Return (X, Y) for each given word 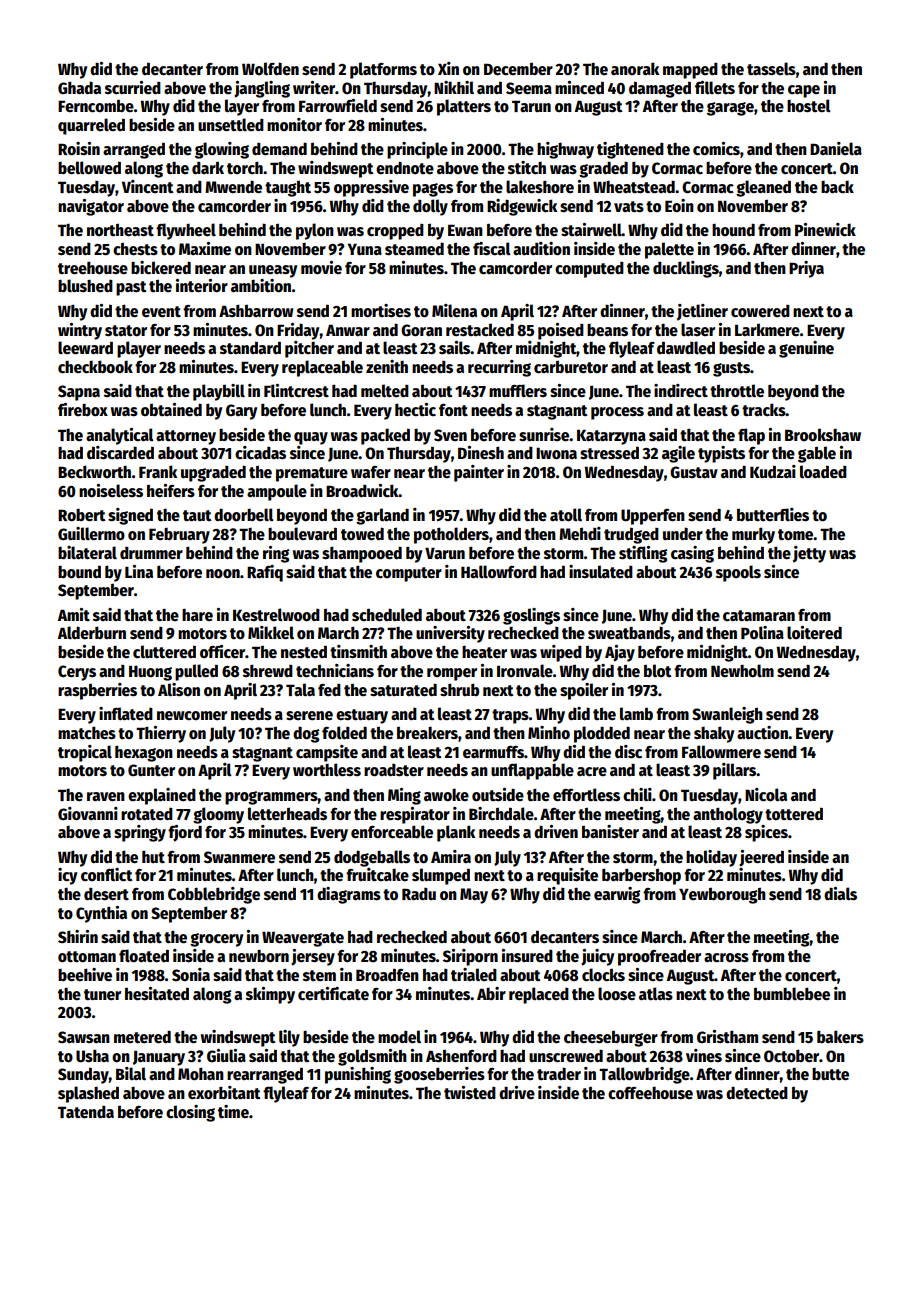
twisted (470, 1092)
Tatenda (86, 1112)
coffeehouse (650, 1093)
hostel (809, 106)
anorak (635, 68)
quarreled (91, 126)
